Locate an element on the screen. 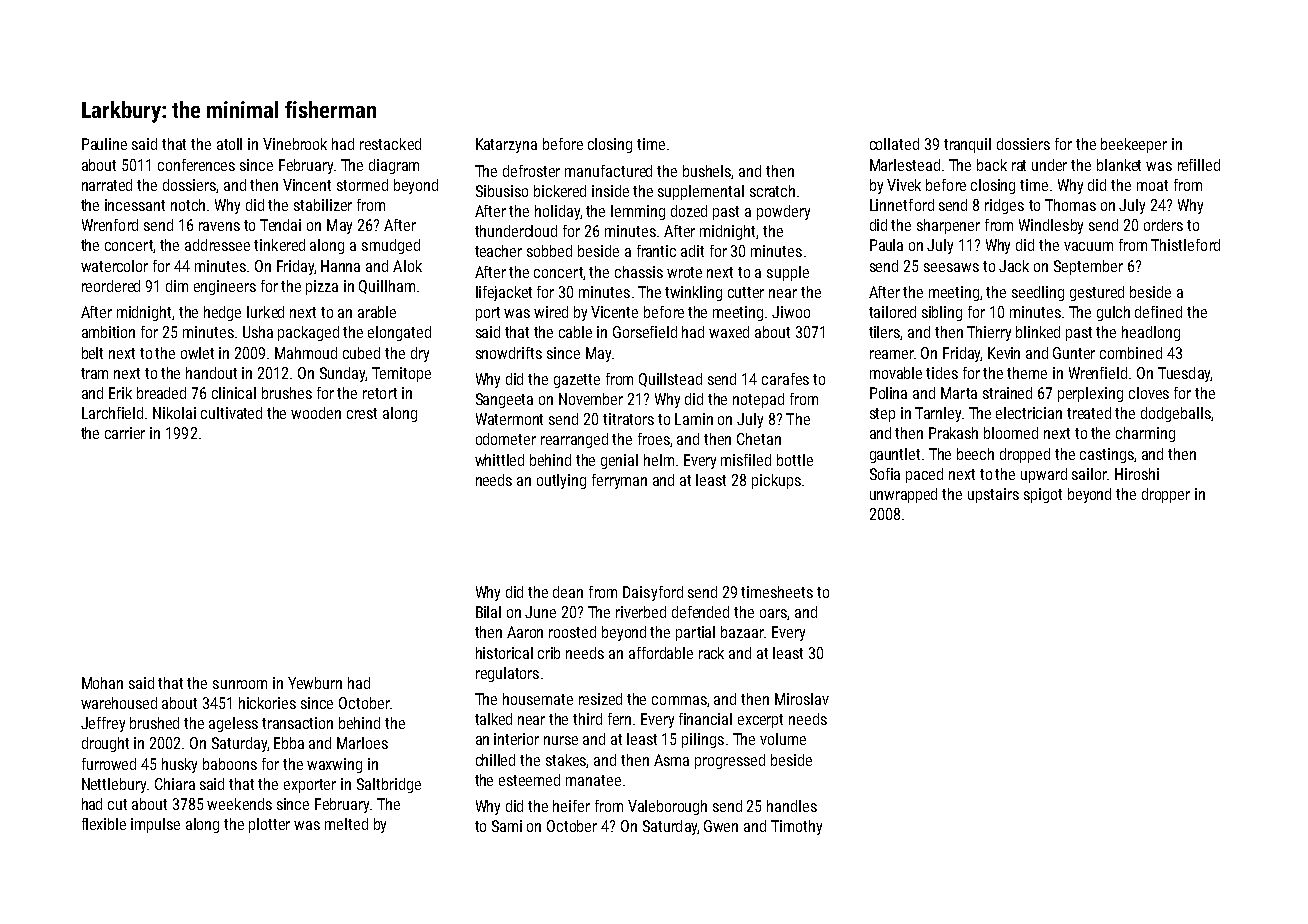 This screenshot has width=1308, height=924. pickups is located at coordinates (776, 481).
